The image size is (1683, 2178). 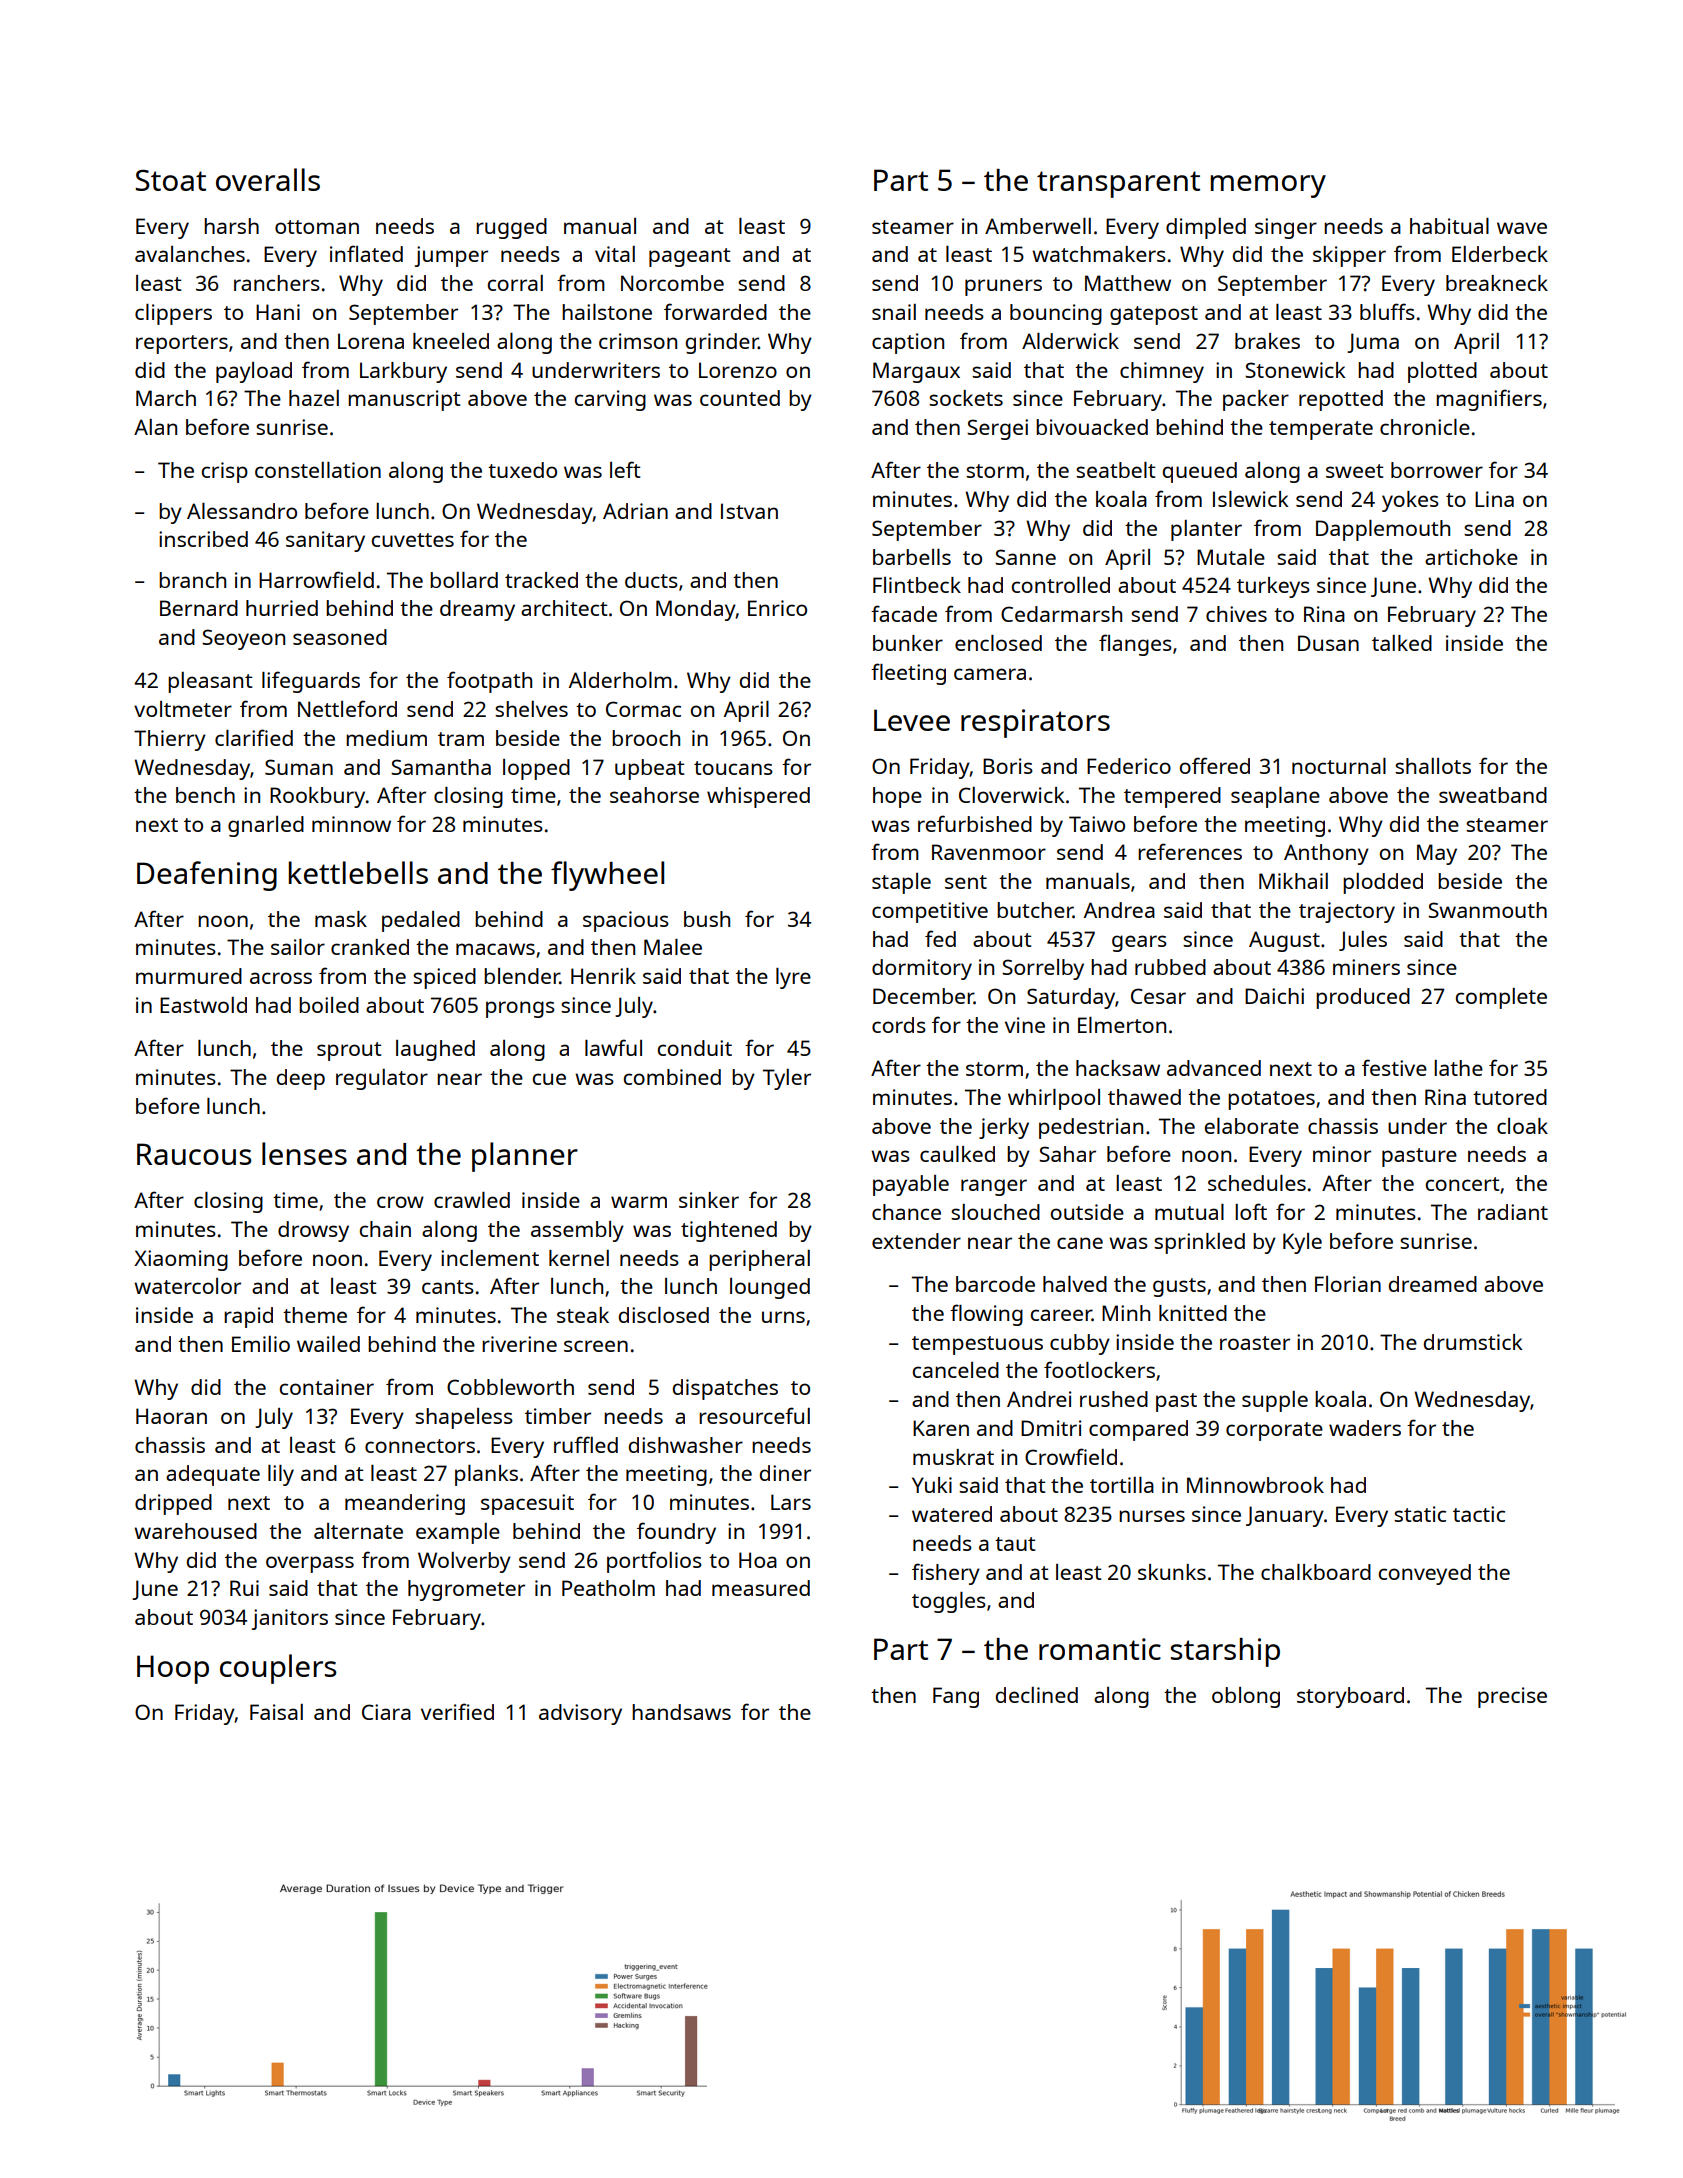 I want to click on Stoat, so click(x=171, y=180).
